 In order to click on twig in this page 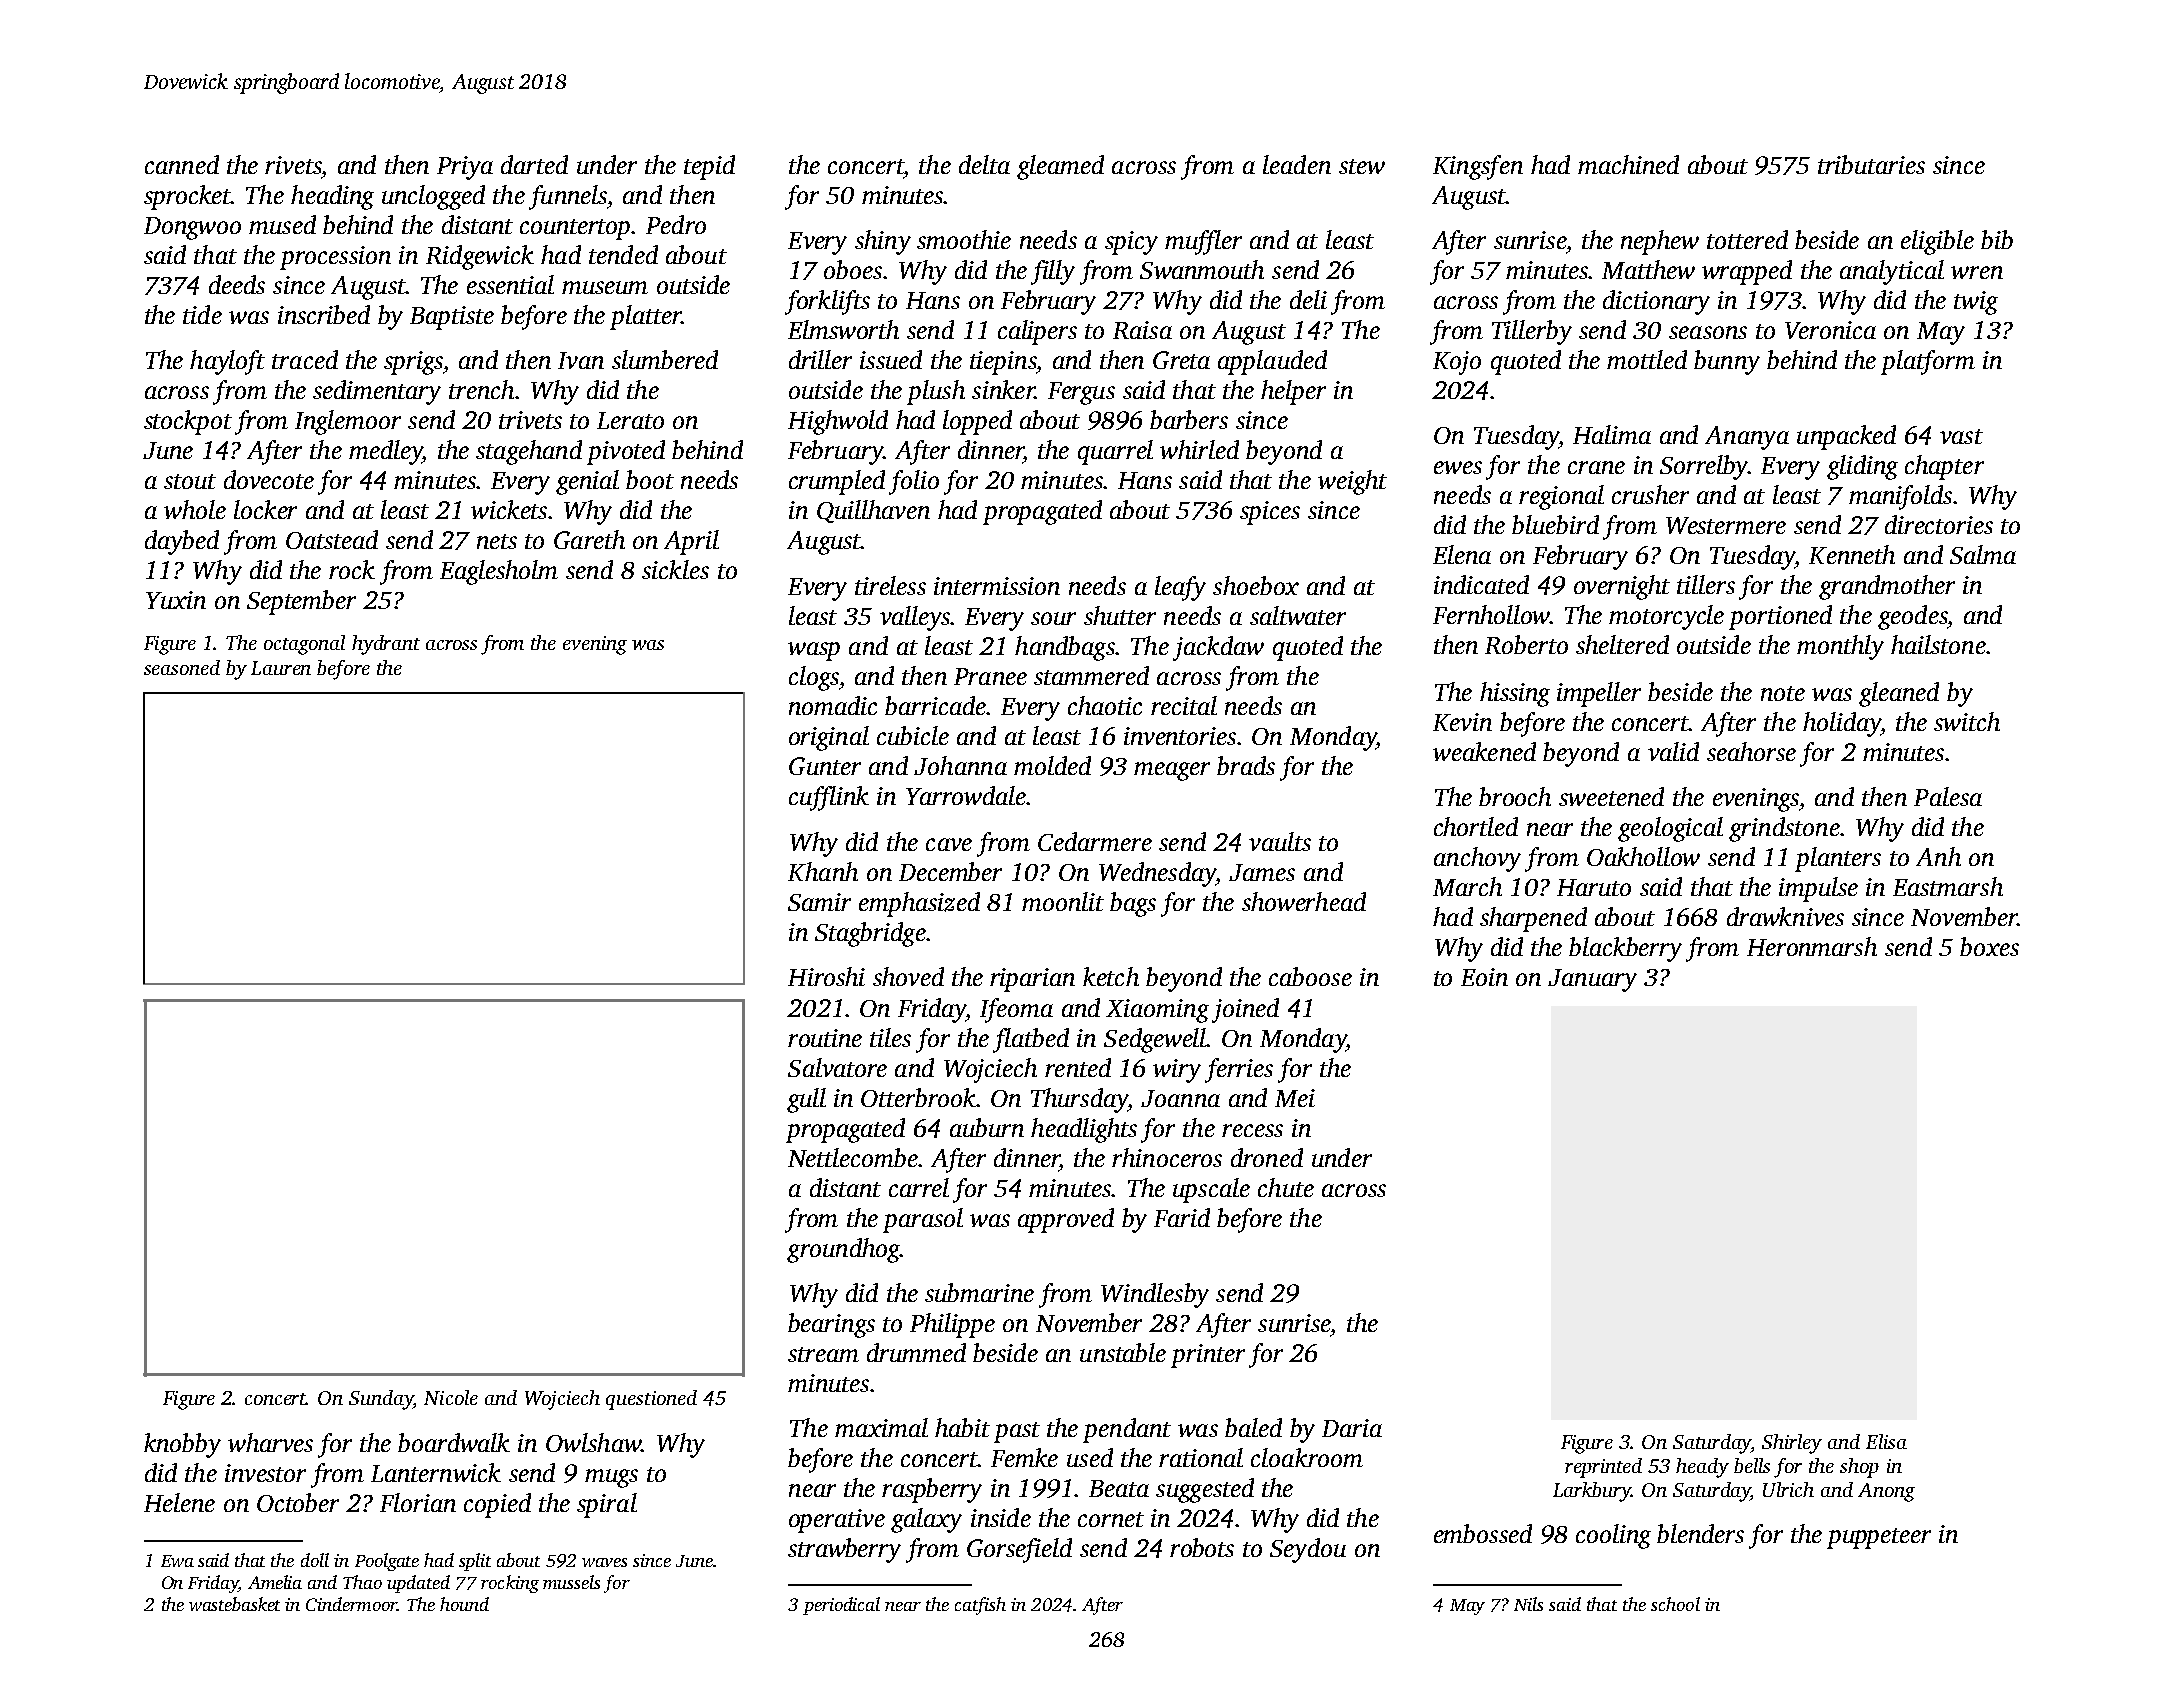, I will do `click(1976, 303)`.
